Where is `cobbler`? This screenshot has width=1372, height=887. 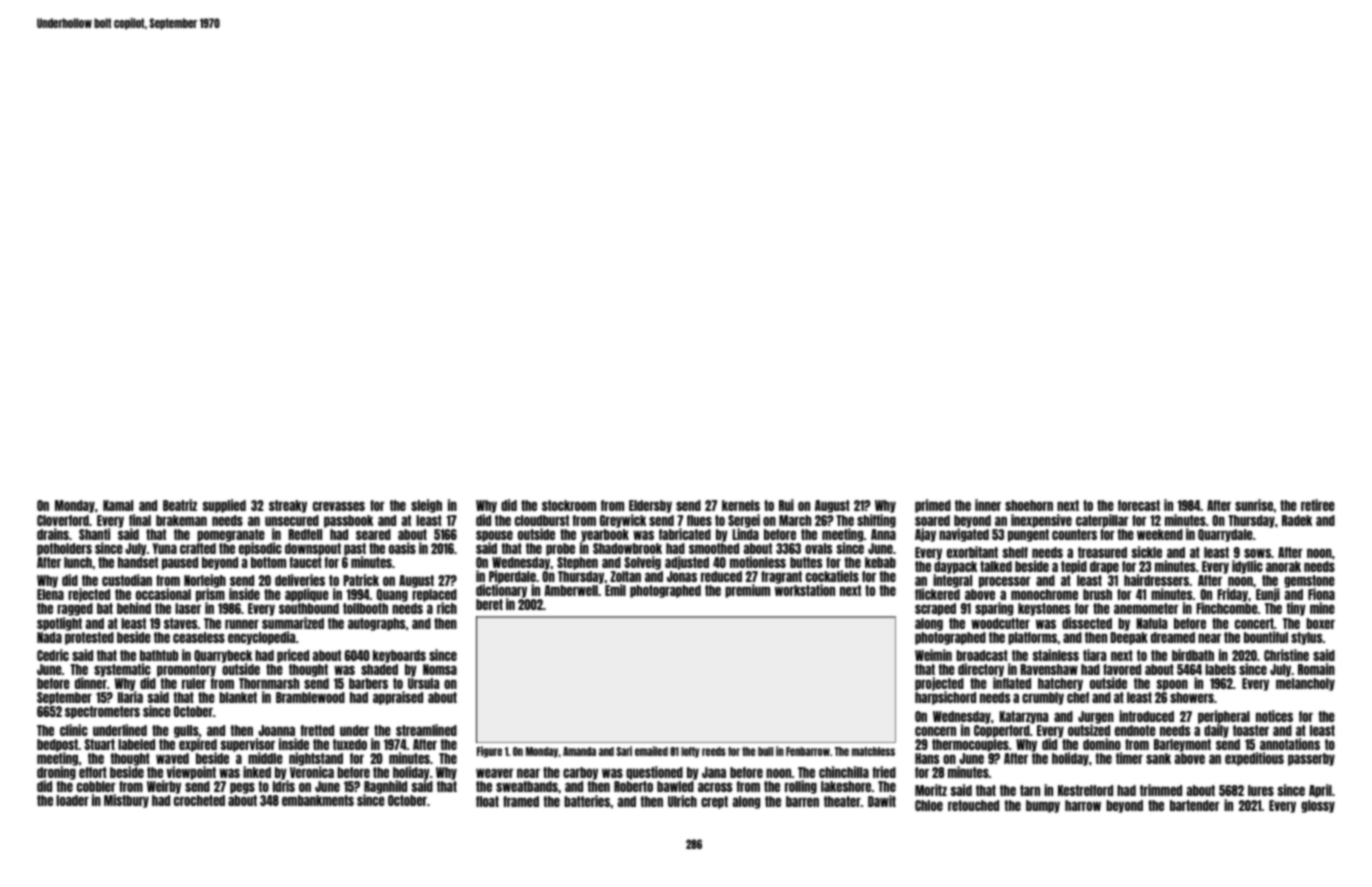 cobbler is located at coordinates (96, 786).
